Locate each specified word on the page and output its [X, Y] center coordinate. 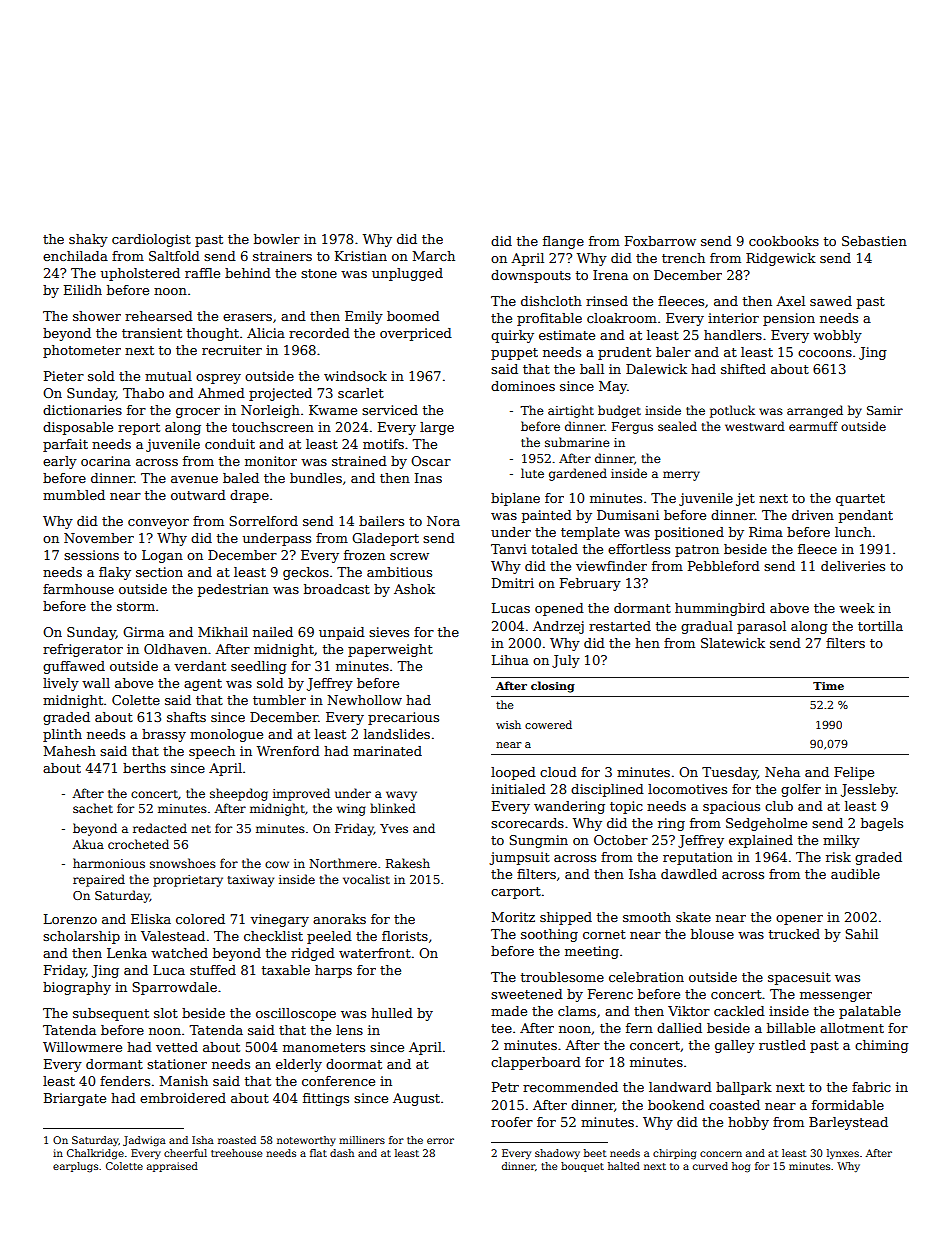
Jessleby [868, 790]
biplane [515, 499]
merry [681, 476]
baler [673, 352]
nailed [273, 632]
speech [212, 752]
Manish [184, 1081]
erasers [247, 317]
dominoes [523, 386]
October [621, 840]
